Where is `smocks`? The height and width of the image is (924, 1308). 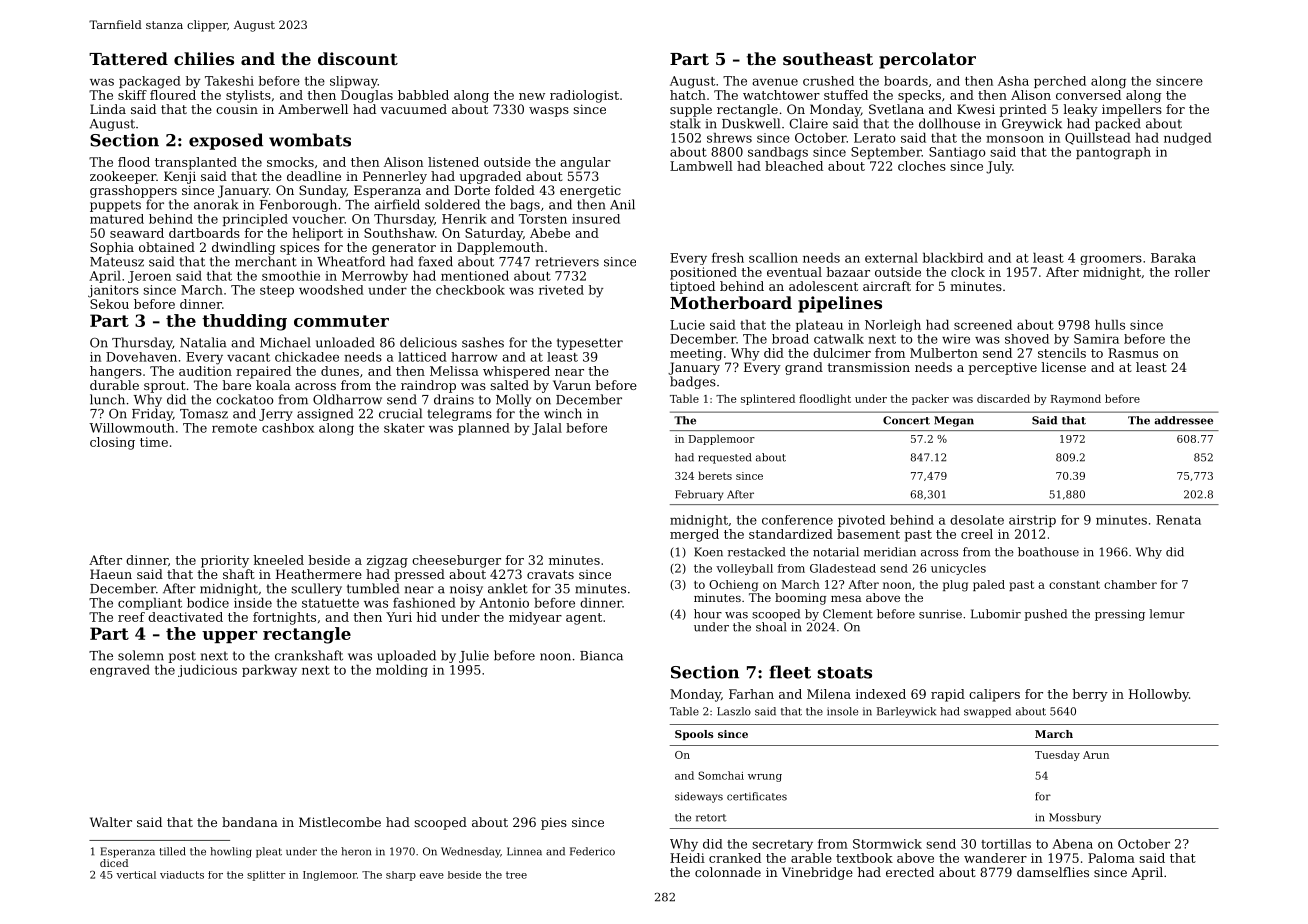 smocks is located at coordinates (290, 162).
